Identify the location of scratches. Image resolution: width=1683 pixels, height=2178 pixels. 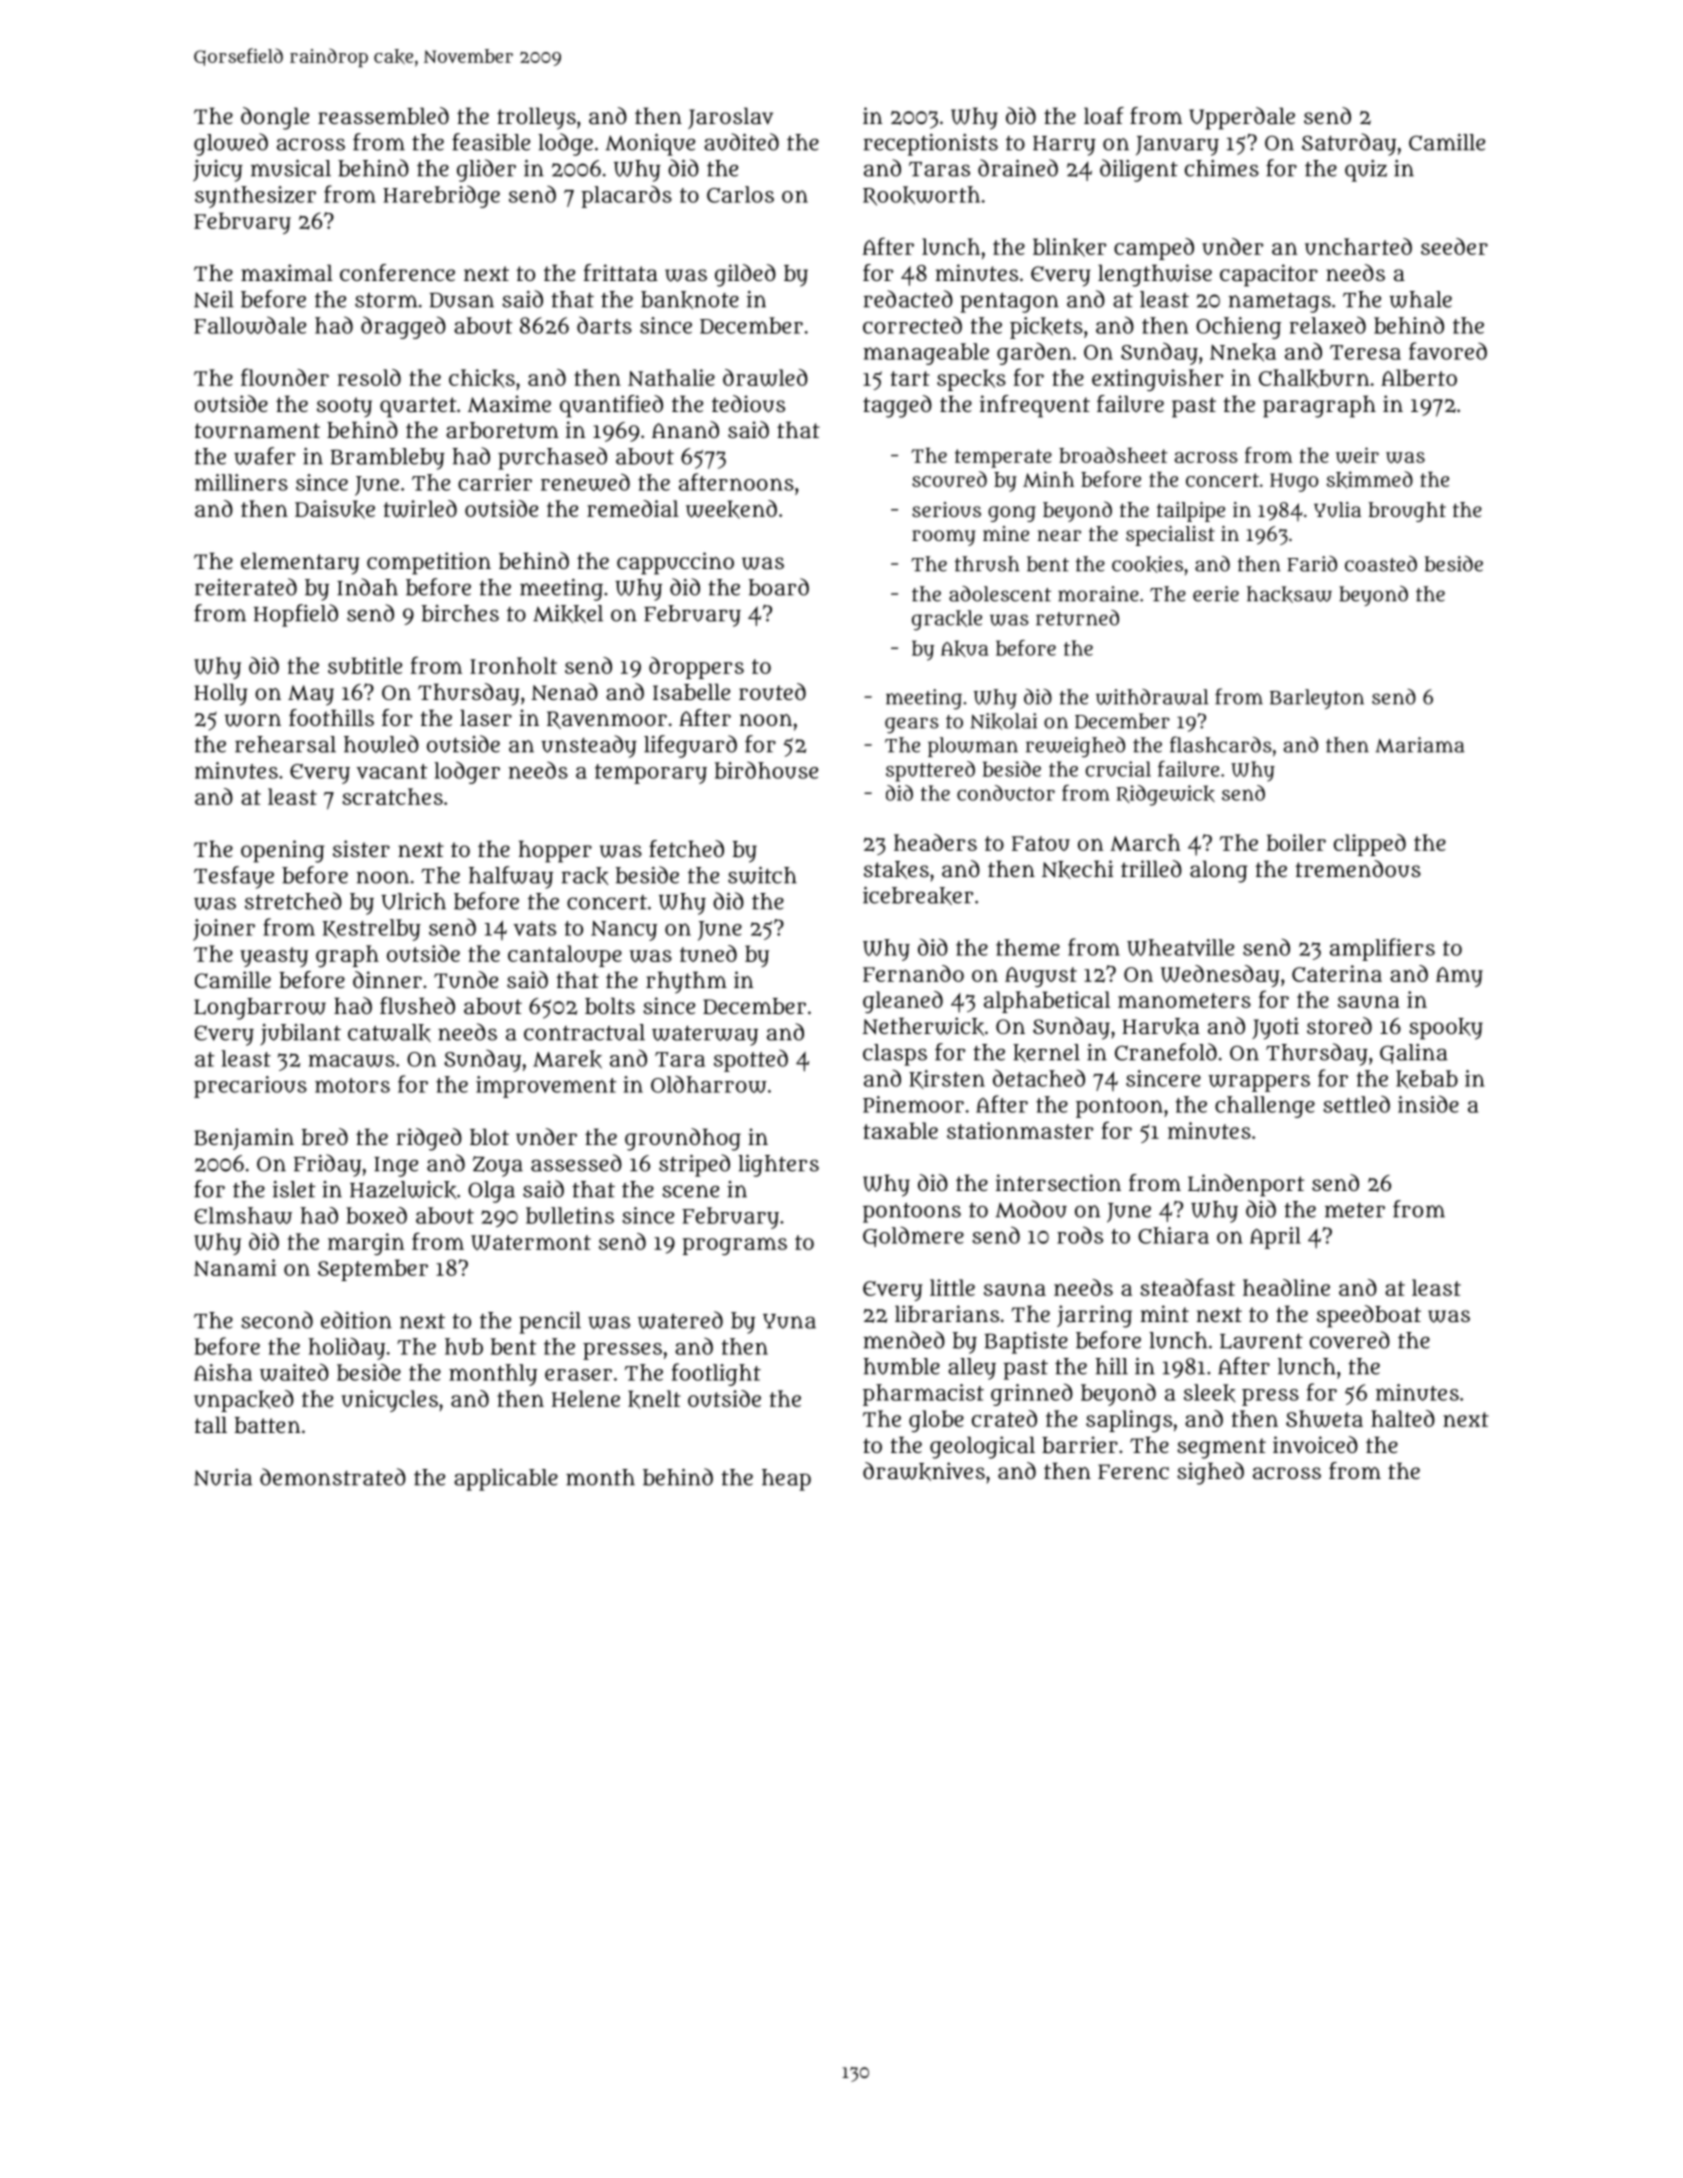
(392, 796).
